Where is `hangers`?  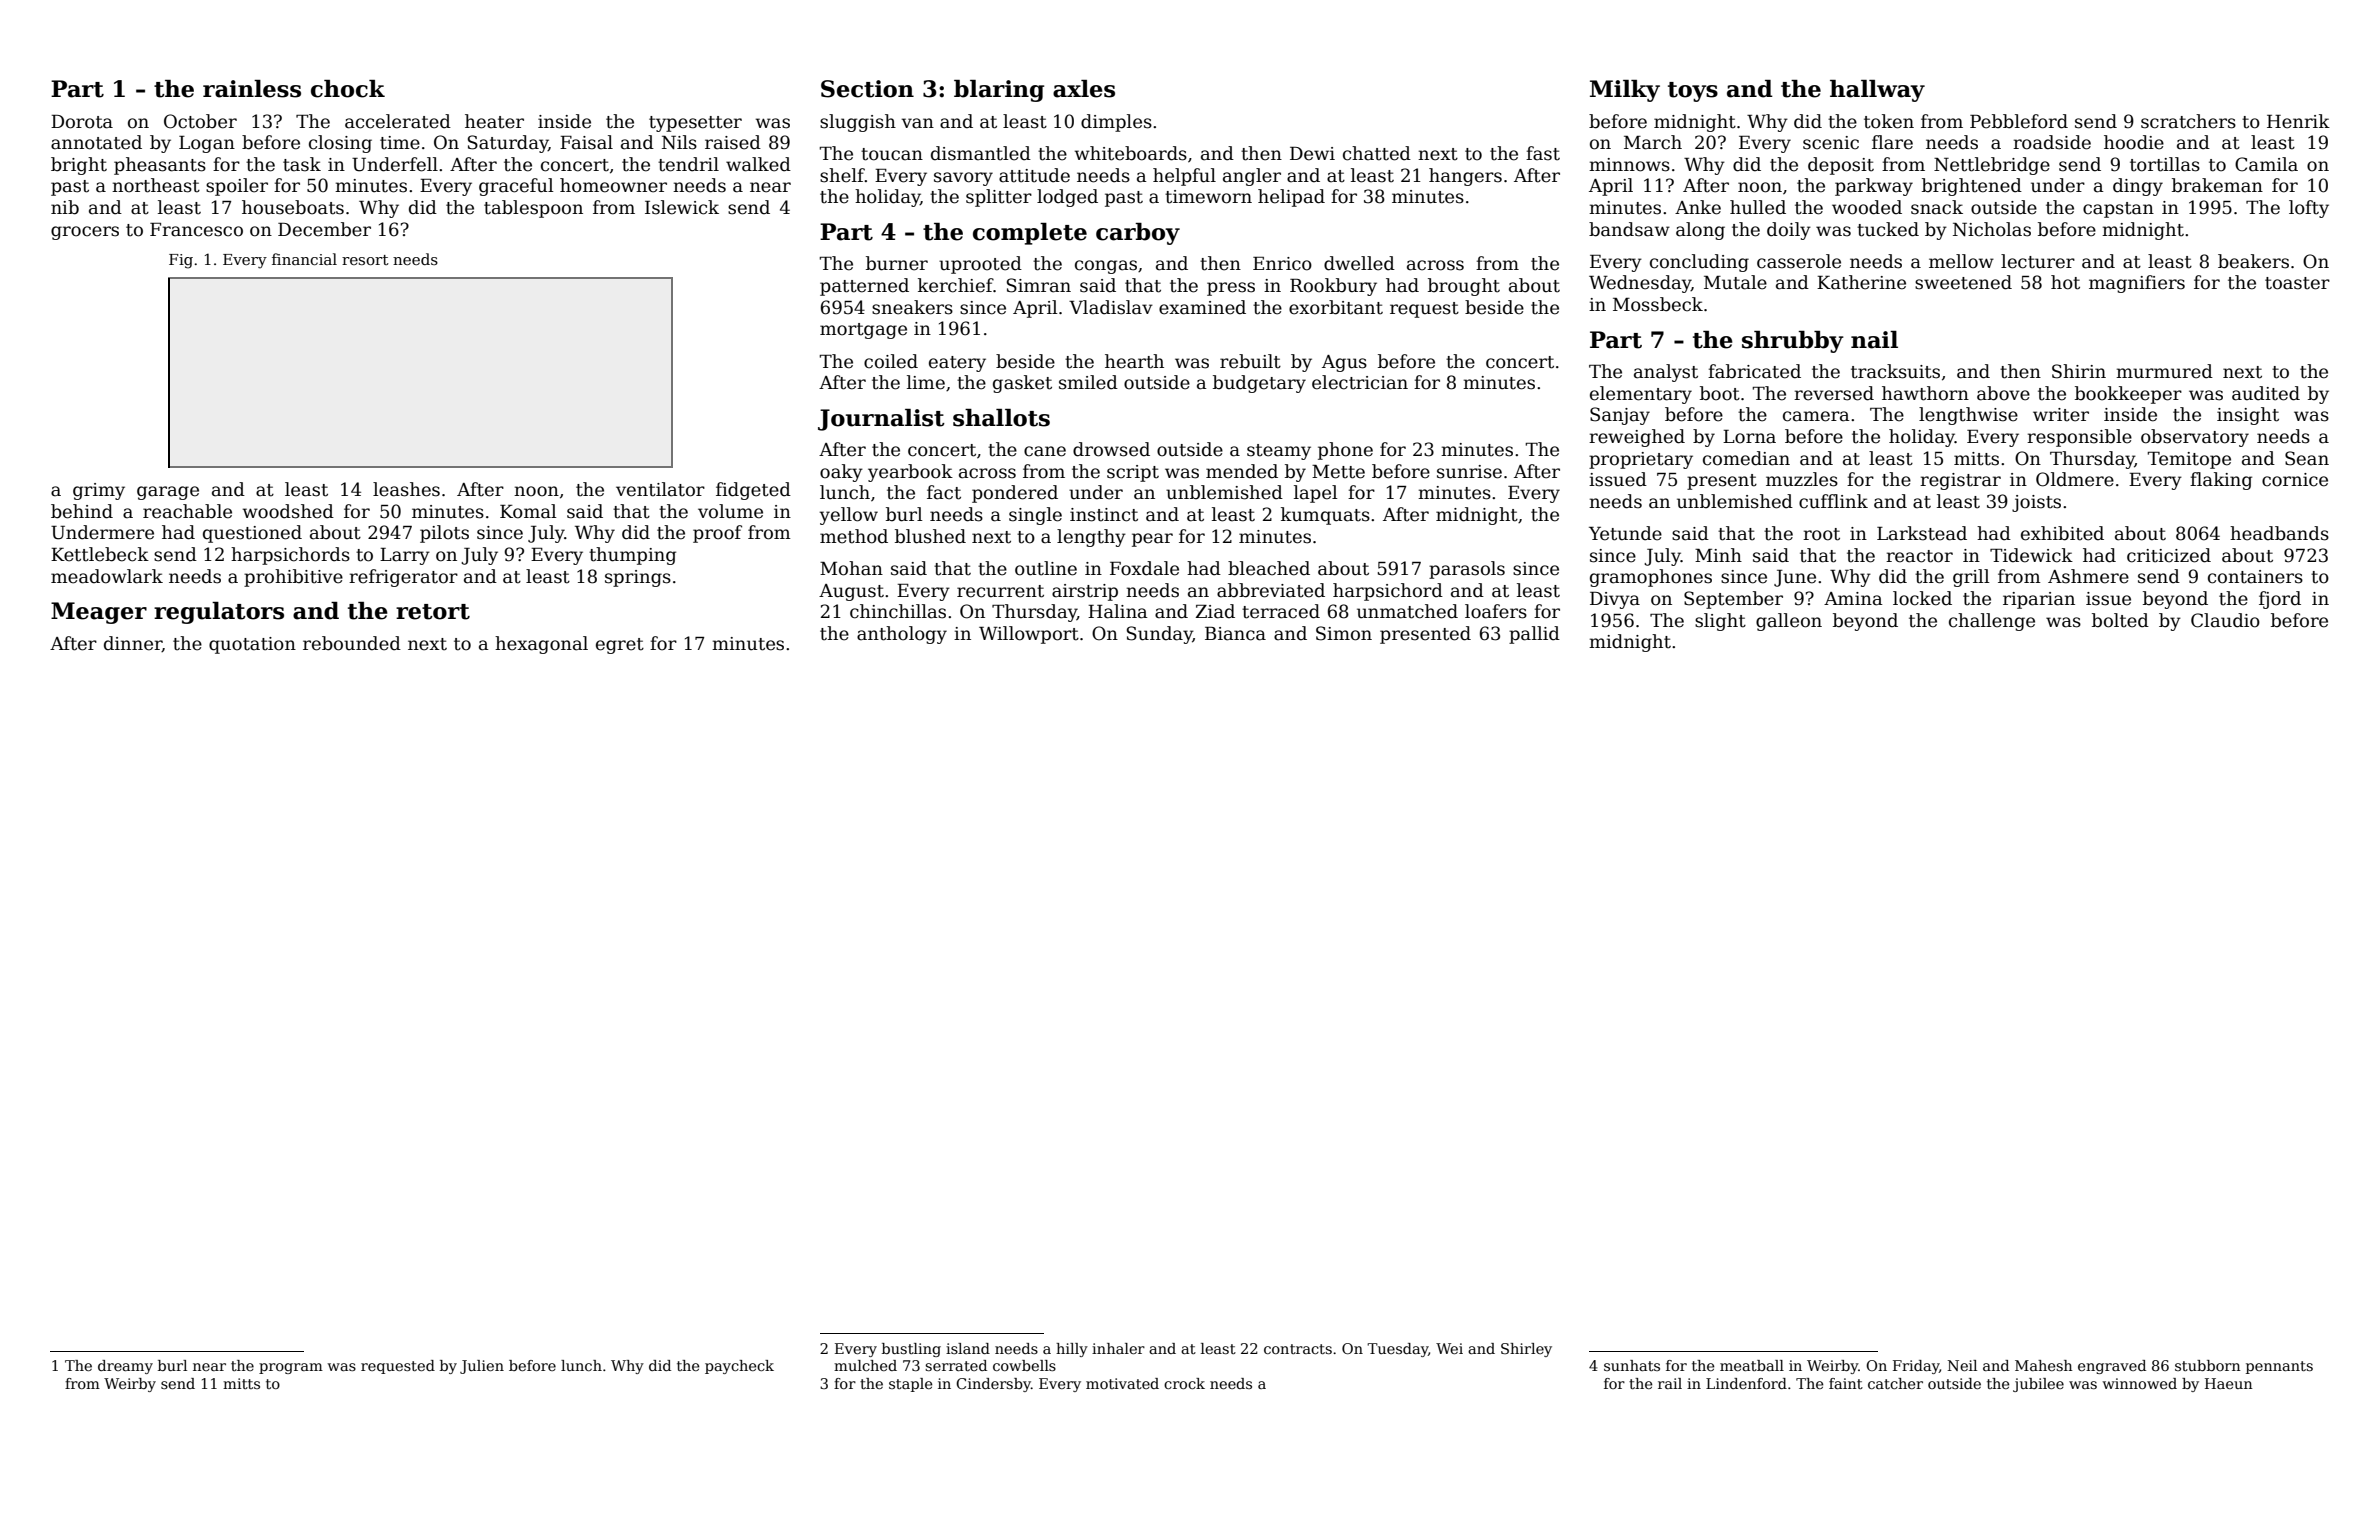
hangers is located at coordinates (1465, 177).
